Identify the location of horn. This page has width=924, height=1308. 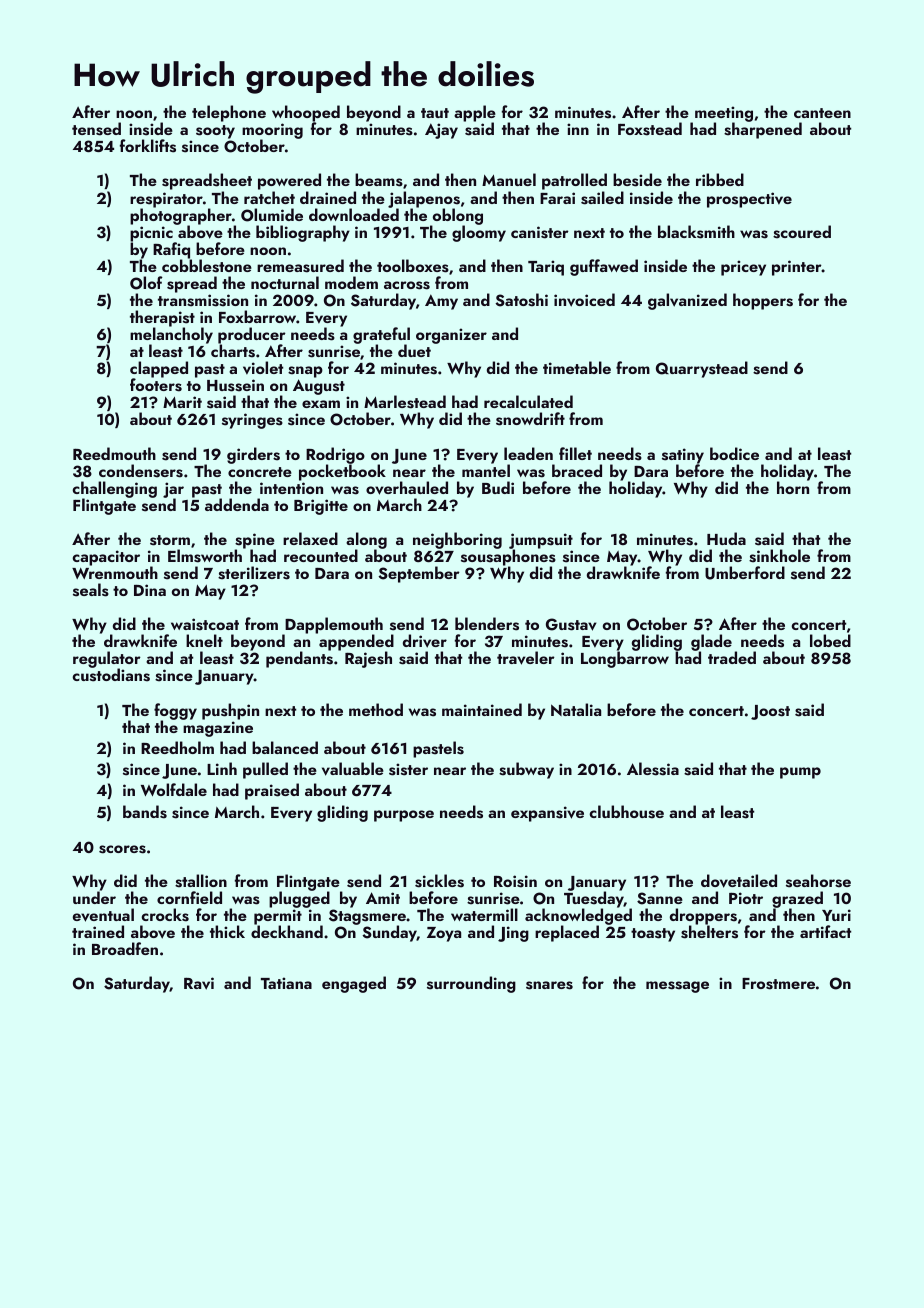
(793, 488).
